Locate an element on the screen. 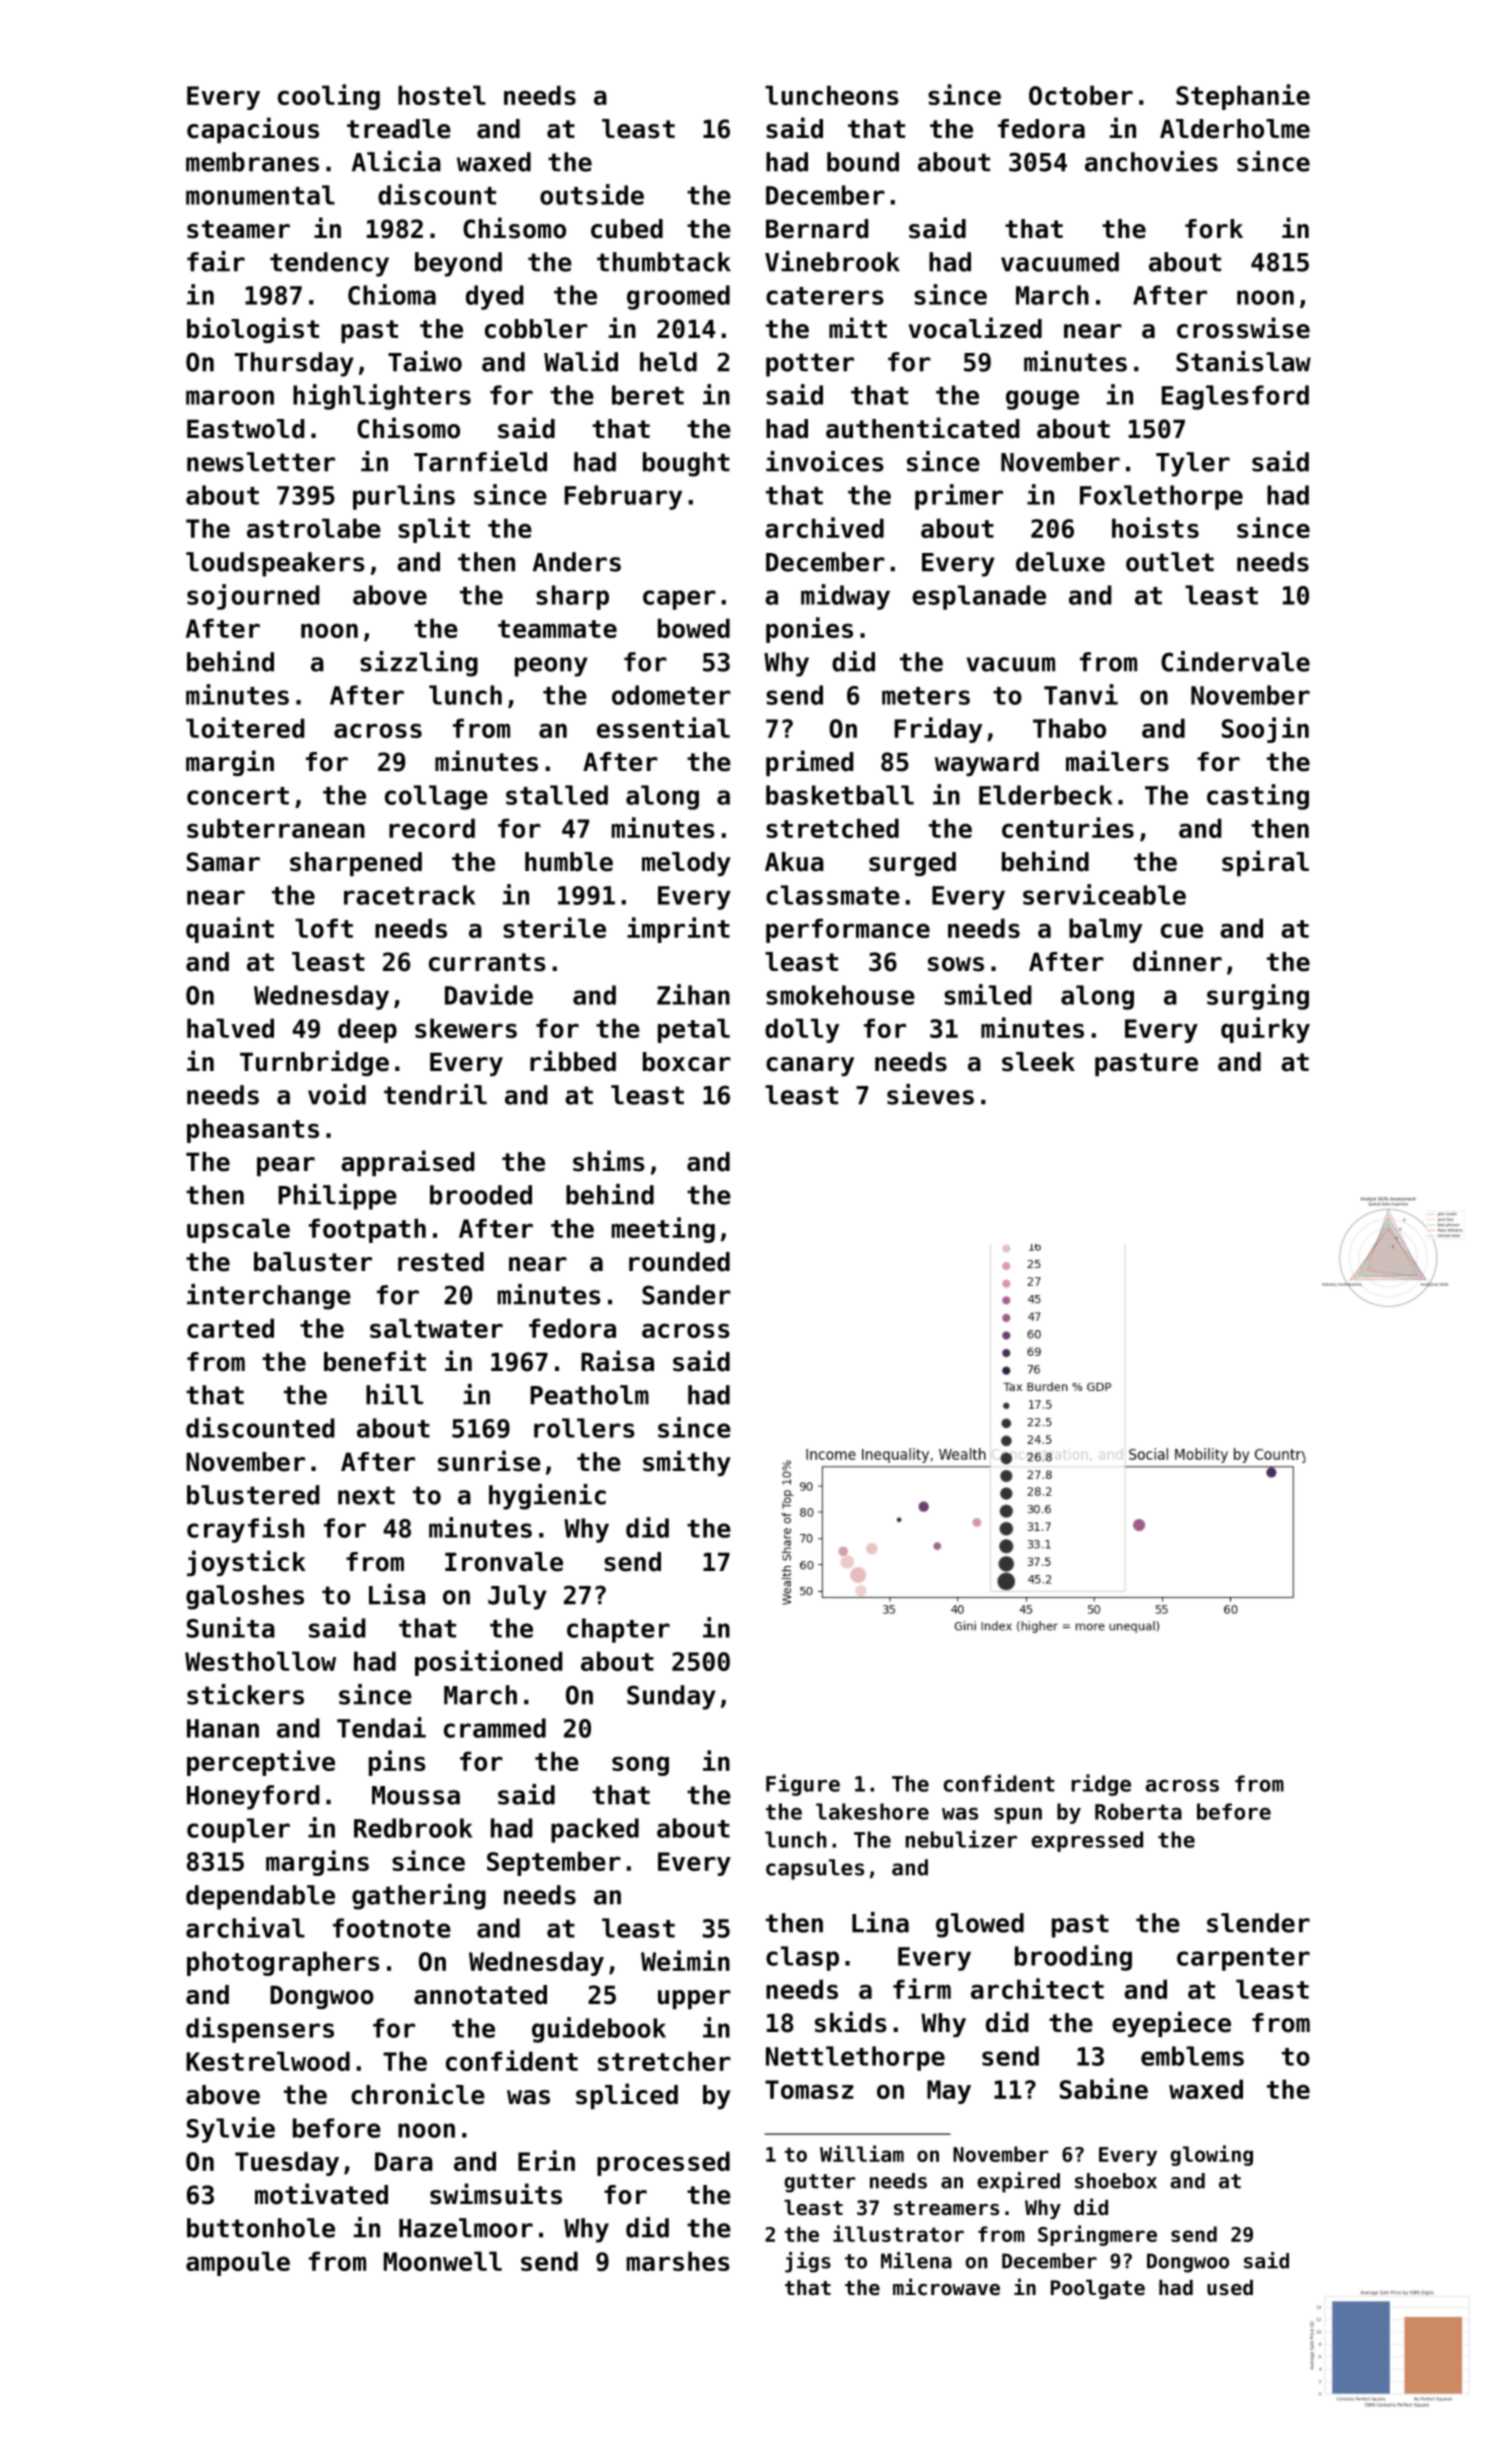 The width and height of the screenshot is (1496, 2464). Figure is located at coordinates (803, 1785).
